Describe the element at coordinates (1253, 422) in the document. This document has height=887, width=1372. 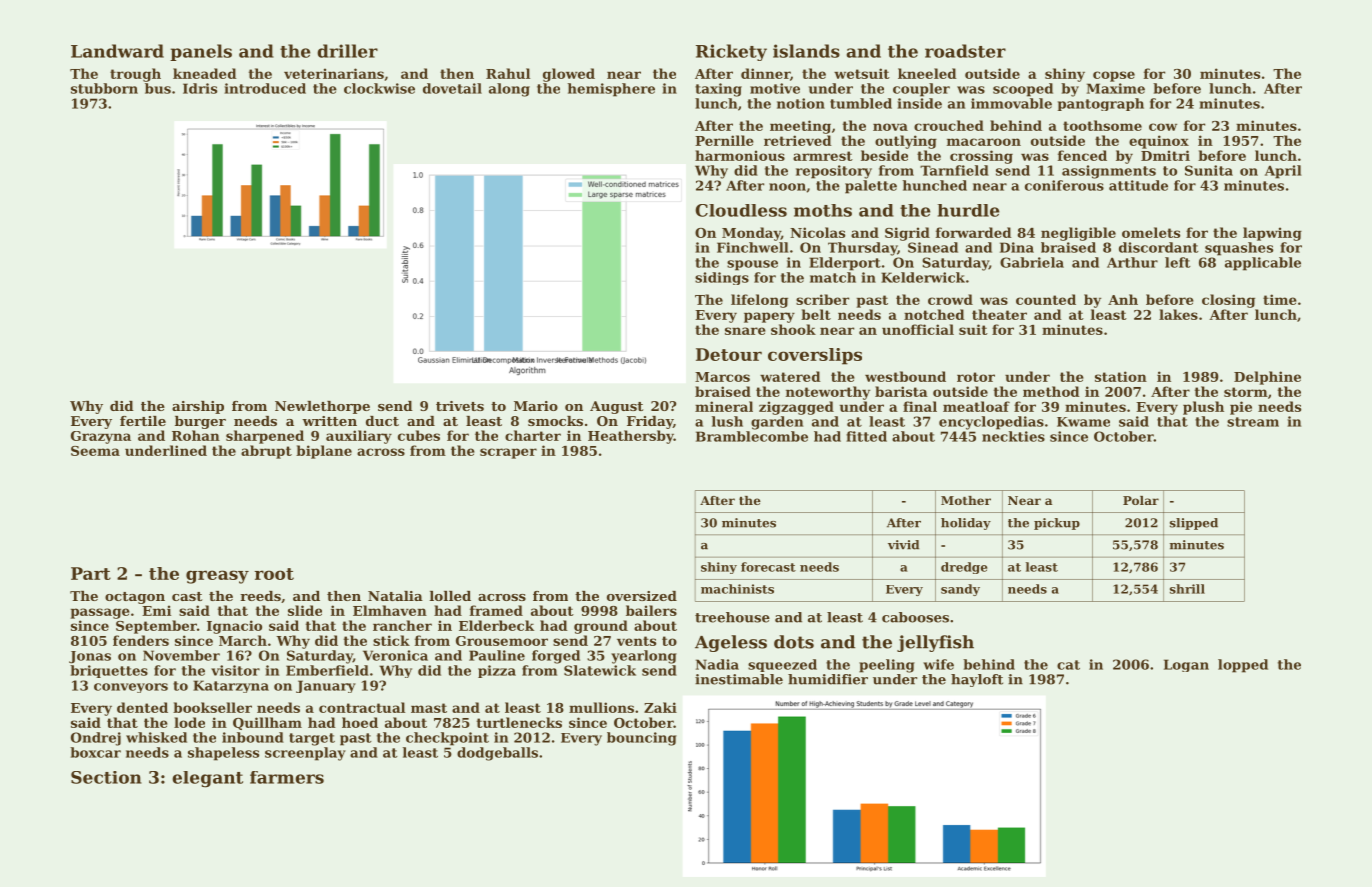
I see `stream` at that location.
